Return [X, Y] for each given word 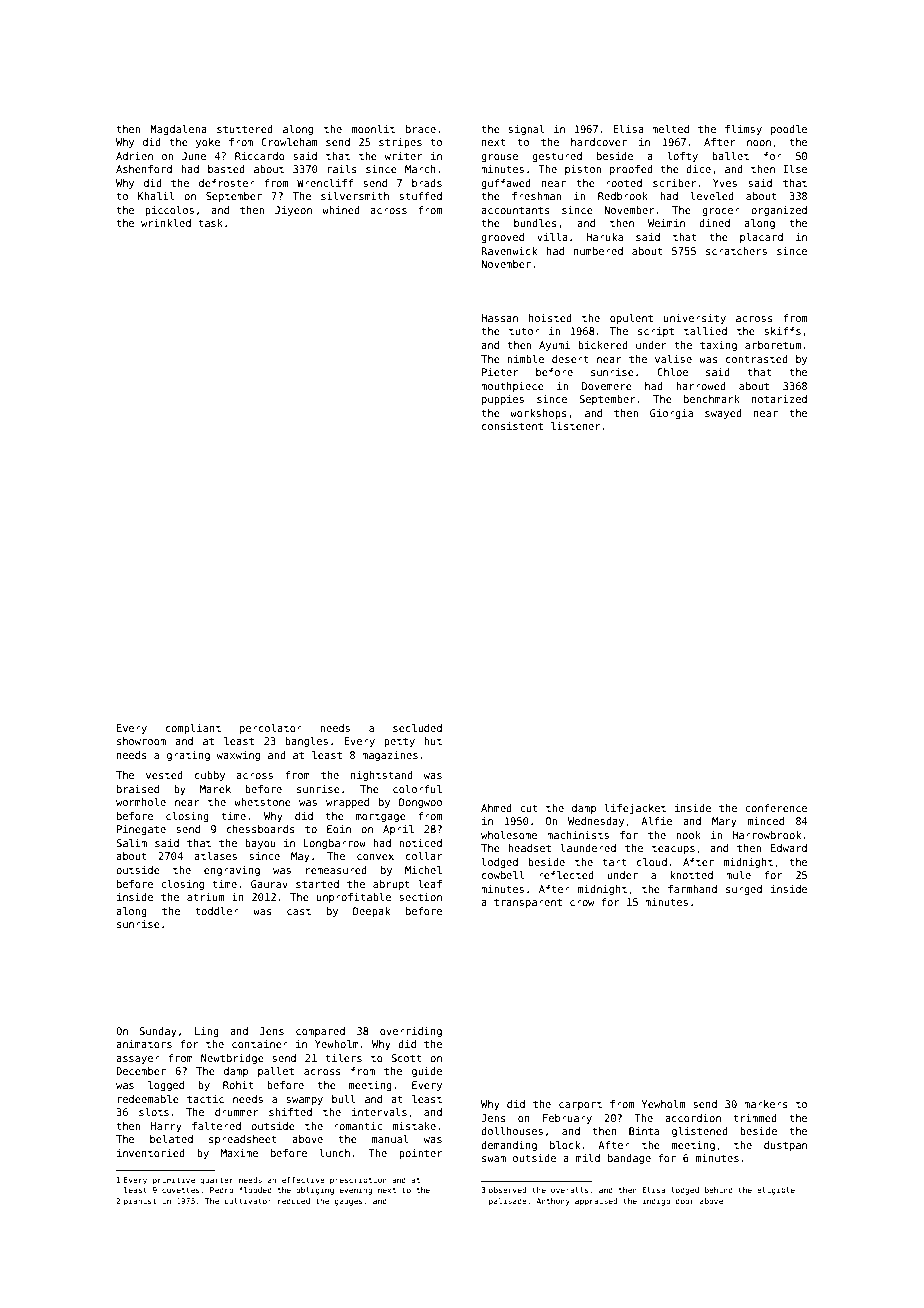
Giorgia [671, 414]
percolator [271, 729]
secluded [417, 728]
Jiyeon [293, 211]
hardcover [599, 142]
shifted [290, 1112]
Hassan [499, 318]
